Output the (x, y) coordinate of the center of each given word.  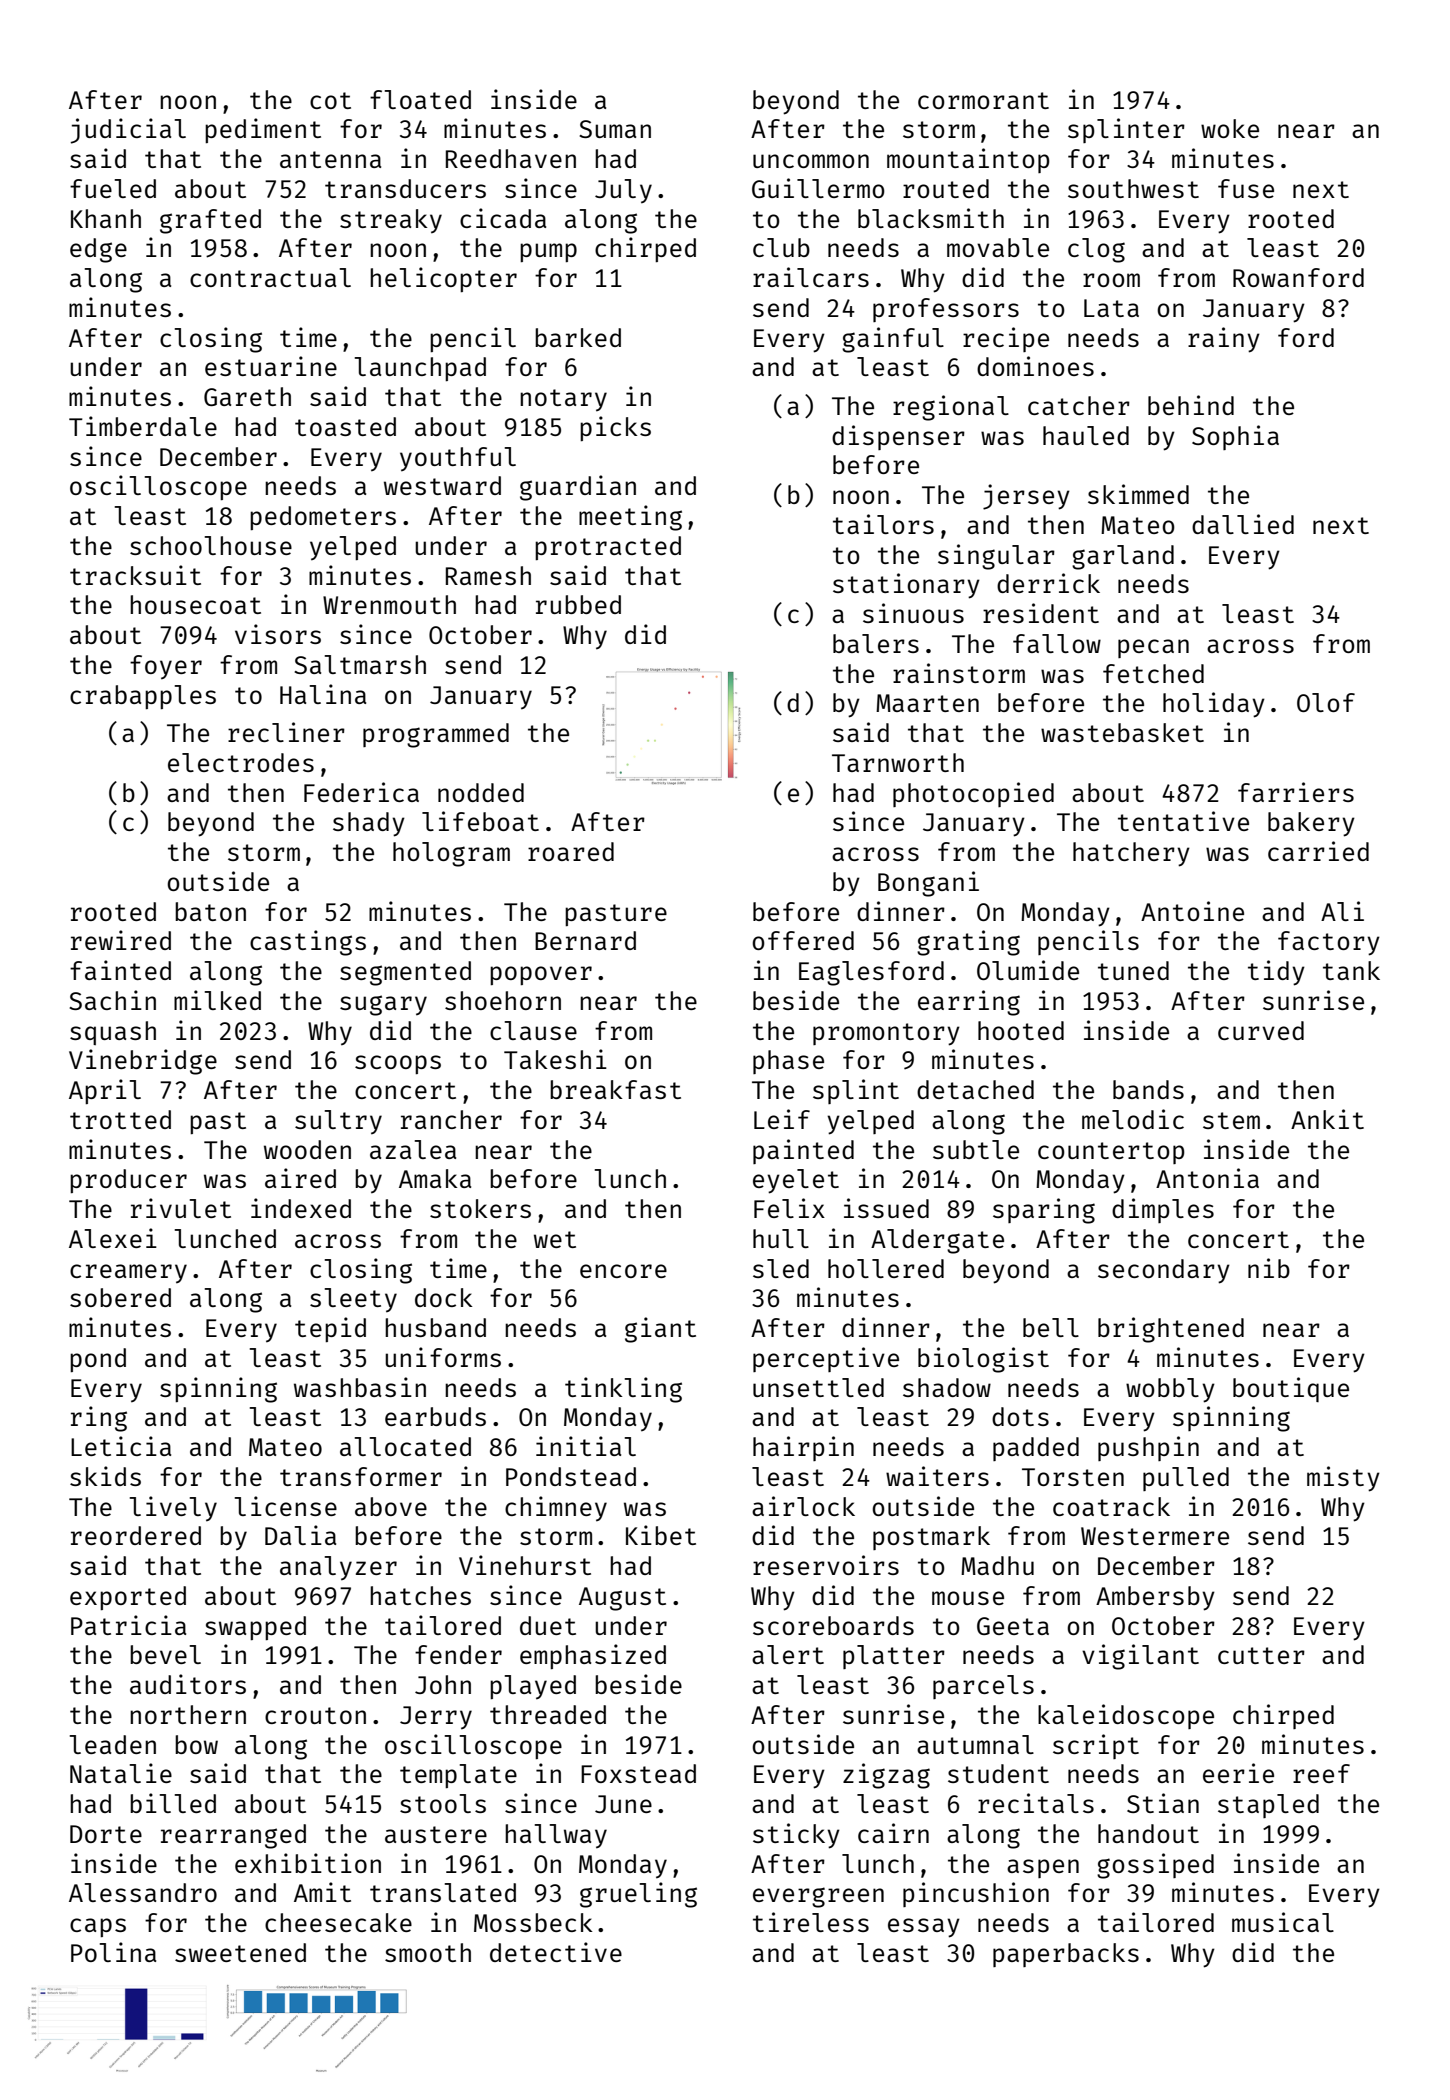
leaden (113, 1744)
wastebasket (1122, 732)
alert (788, 1654)
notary (563, 400)
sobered (120, 1297)
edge (98, 250)
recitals (1036, 1803)
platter (894, 1657)
